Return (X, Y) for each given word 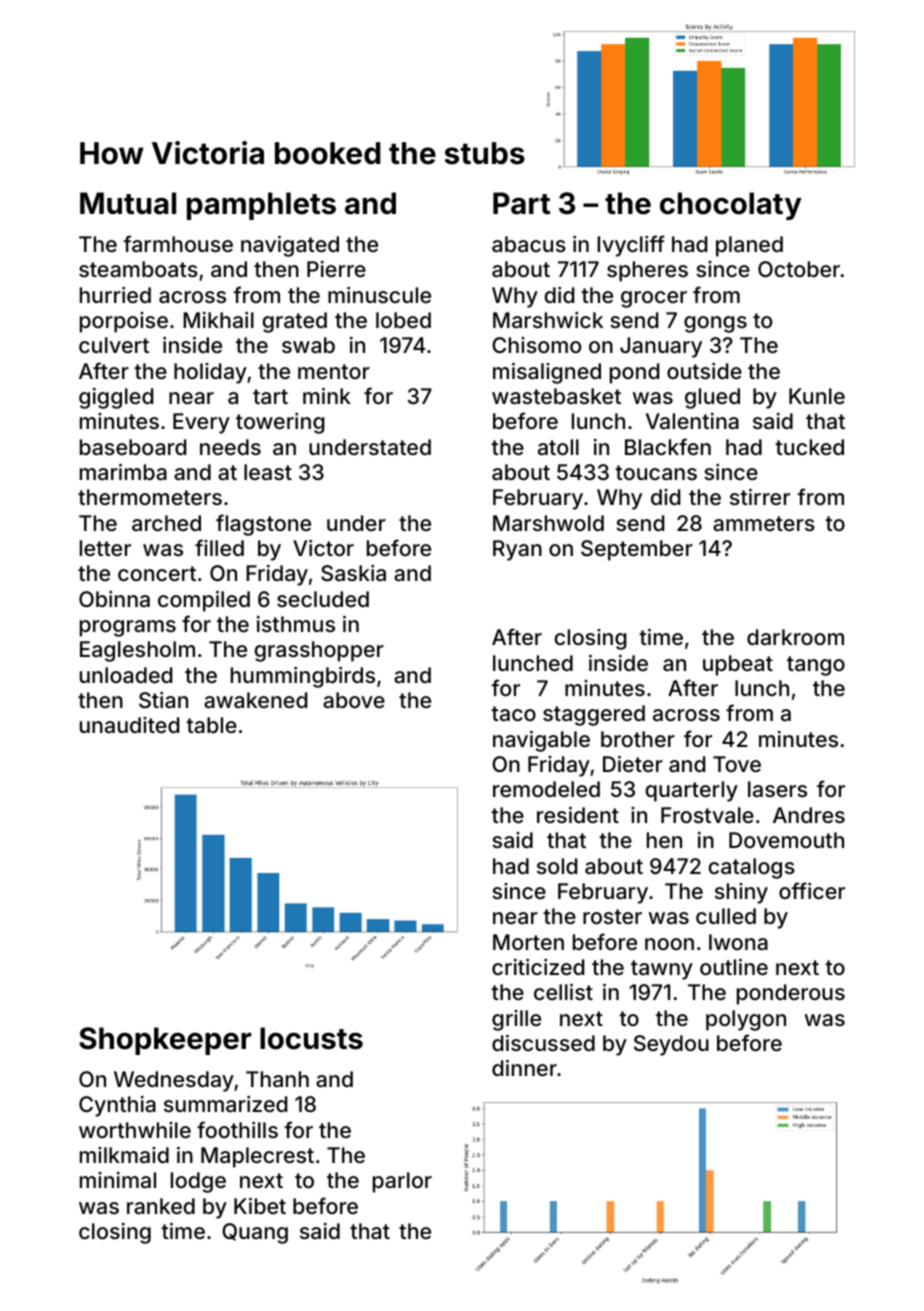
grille (516, 1020)
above (354, 700)
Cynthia (117, 1106)
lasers (777, 789)
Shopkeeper (165, 1041)
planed (749, 246)
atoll (558, 447)
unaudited (129, 725)
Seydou (671, 1045)
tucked (809, 447)
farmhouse (178, 243)
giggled (116, 398)
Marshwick (548, 320)
